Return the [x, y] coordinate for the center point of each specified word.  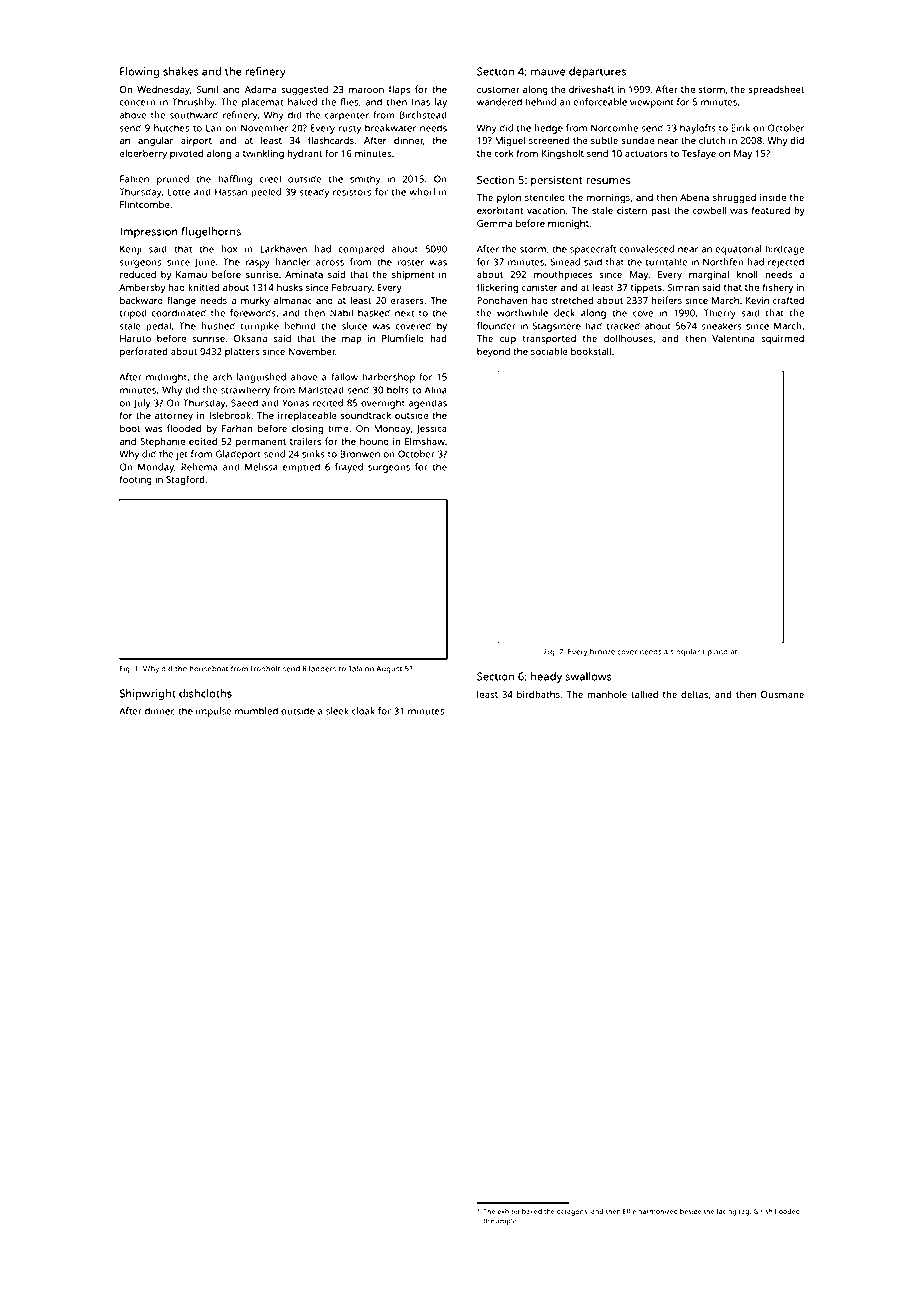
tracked [623, 326]
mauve [548, 72]
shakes [181, 71]
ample [506, 1221]
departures [597, 72]
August [389, 670]
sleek [337, 711]
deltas [694, 694]
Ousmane [782, 694]
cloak [363, 711]
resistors [352, 192]
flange [181, 301]
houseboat [208, 669]
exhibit [508, 1211]
